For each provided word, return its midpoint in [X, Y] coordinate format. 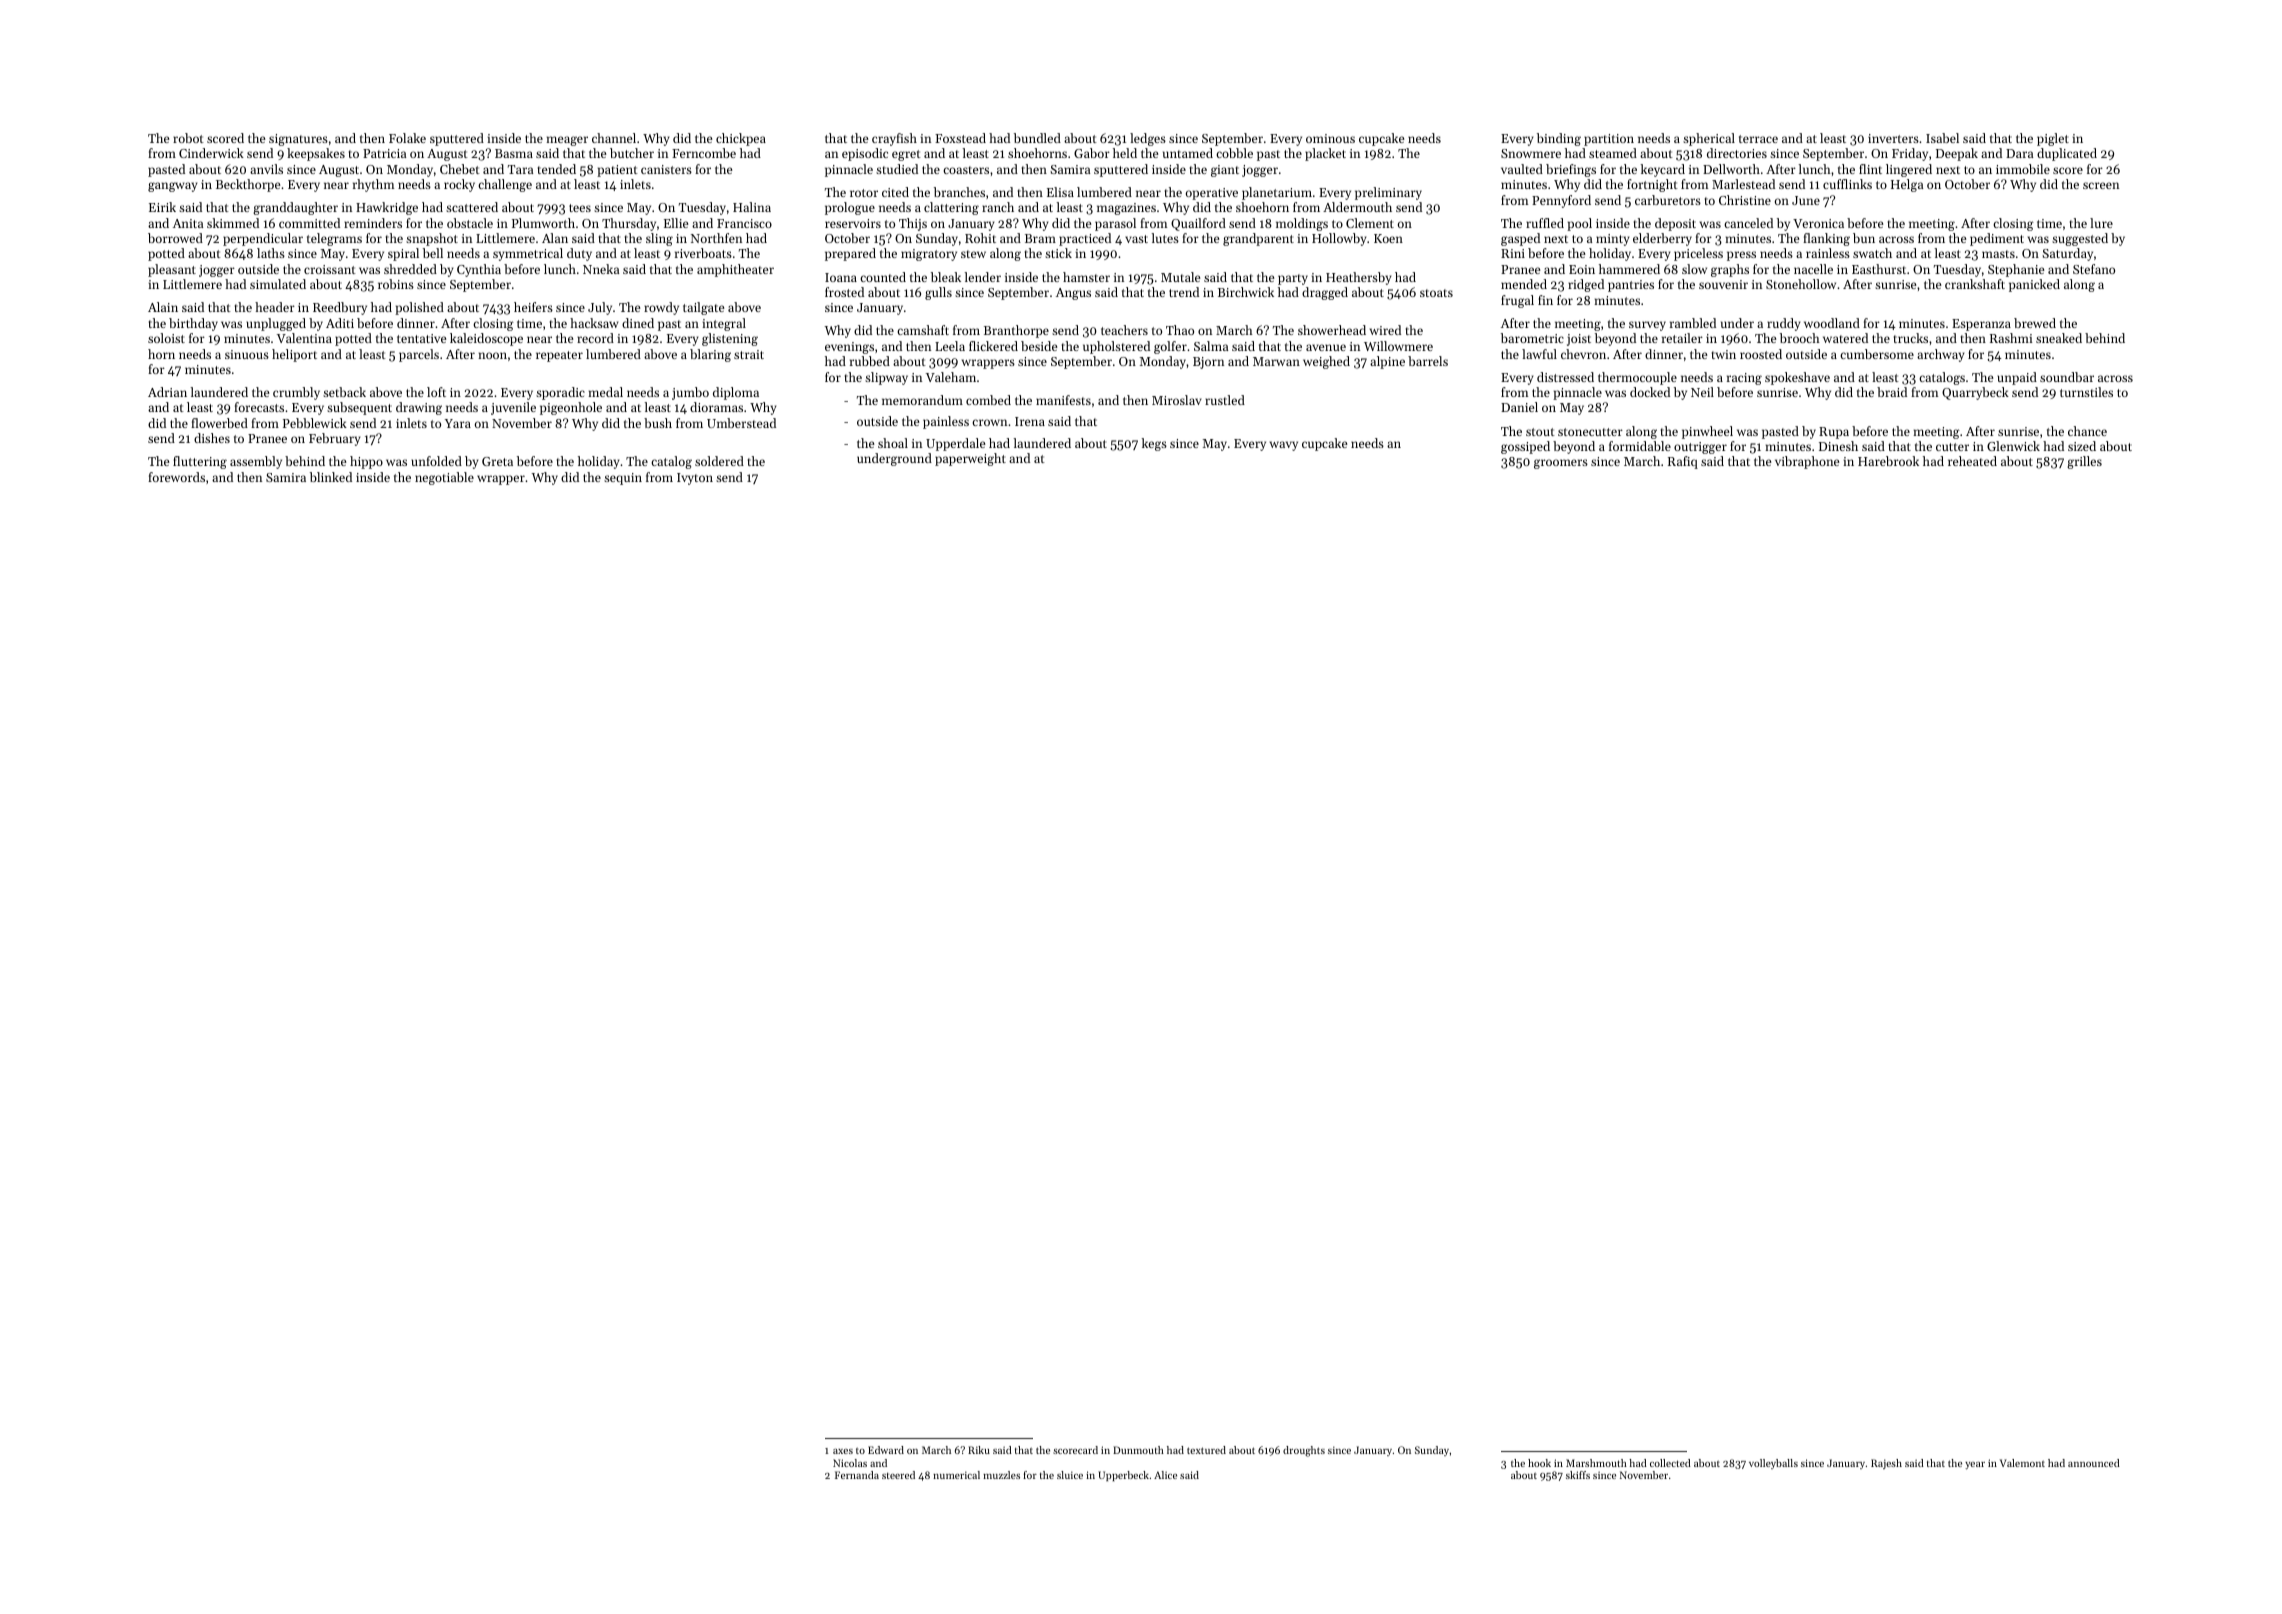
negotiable [444, 478]
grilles [2084, 462]
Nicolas [850, 1463]
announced [2094, 1463]
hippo [366, 462]
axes [843, 1451]
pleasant [172, 270]
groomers [1561, 464]
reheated [1972, 461]
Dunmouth [1138, 1450]
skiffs [1578, 1475]
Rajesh [1886, 1464]
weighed [1326, 362]
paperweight [970, 459]
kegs [1154, 444]
